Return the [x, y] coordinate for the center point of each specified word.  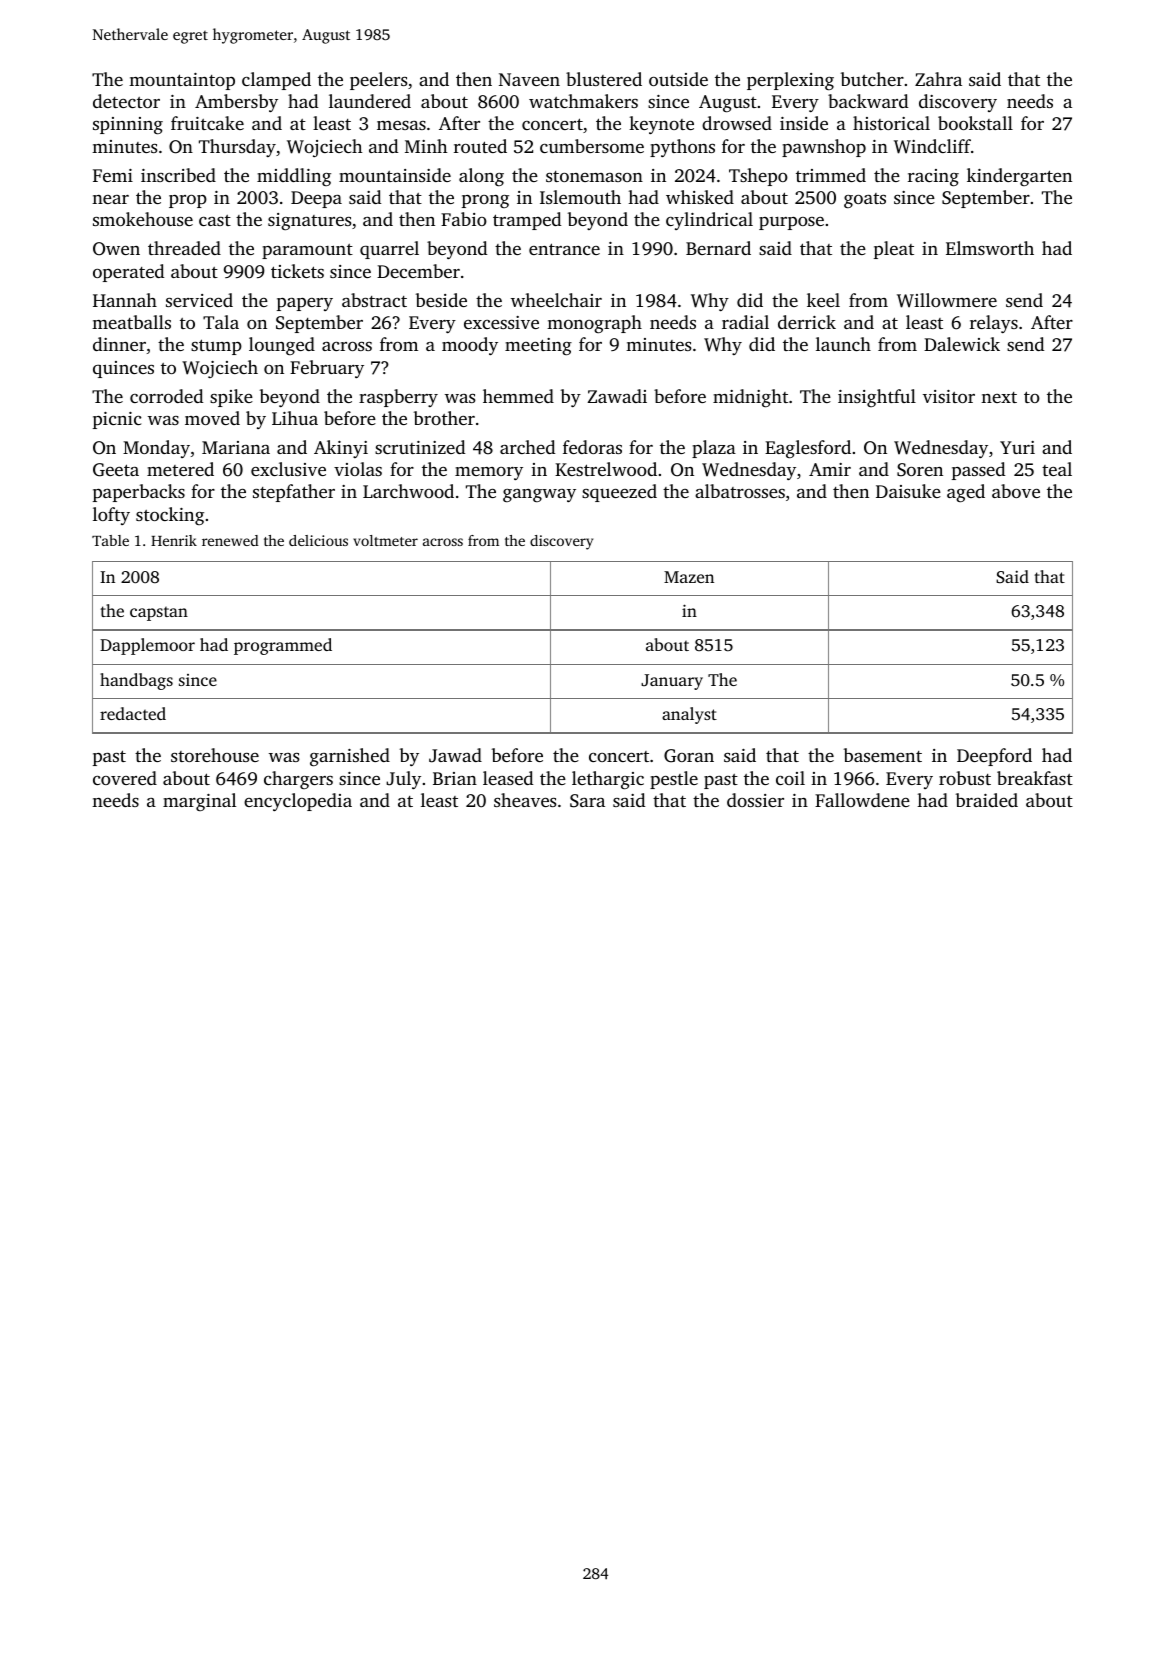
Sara [587, 801]
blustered [604, 79]
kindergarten [1019, 177]
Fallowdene [862, 800]
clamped [276, 81]
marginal [199, 802]
